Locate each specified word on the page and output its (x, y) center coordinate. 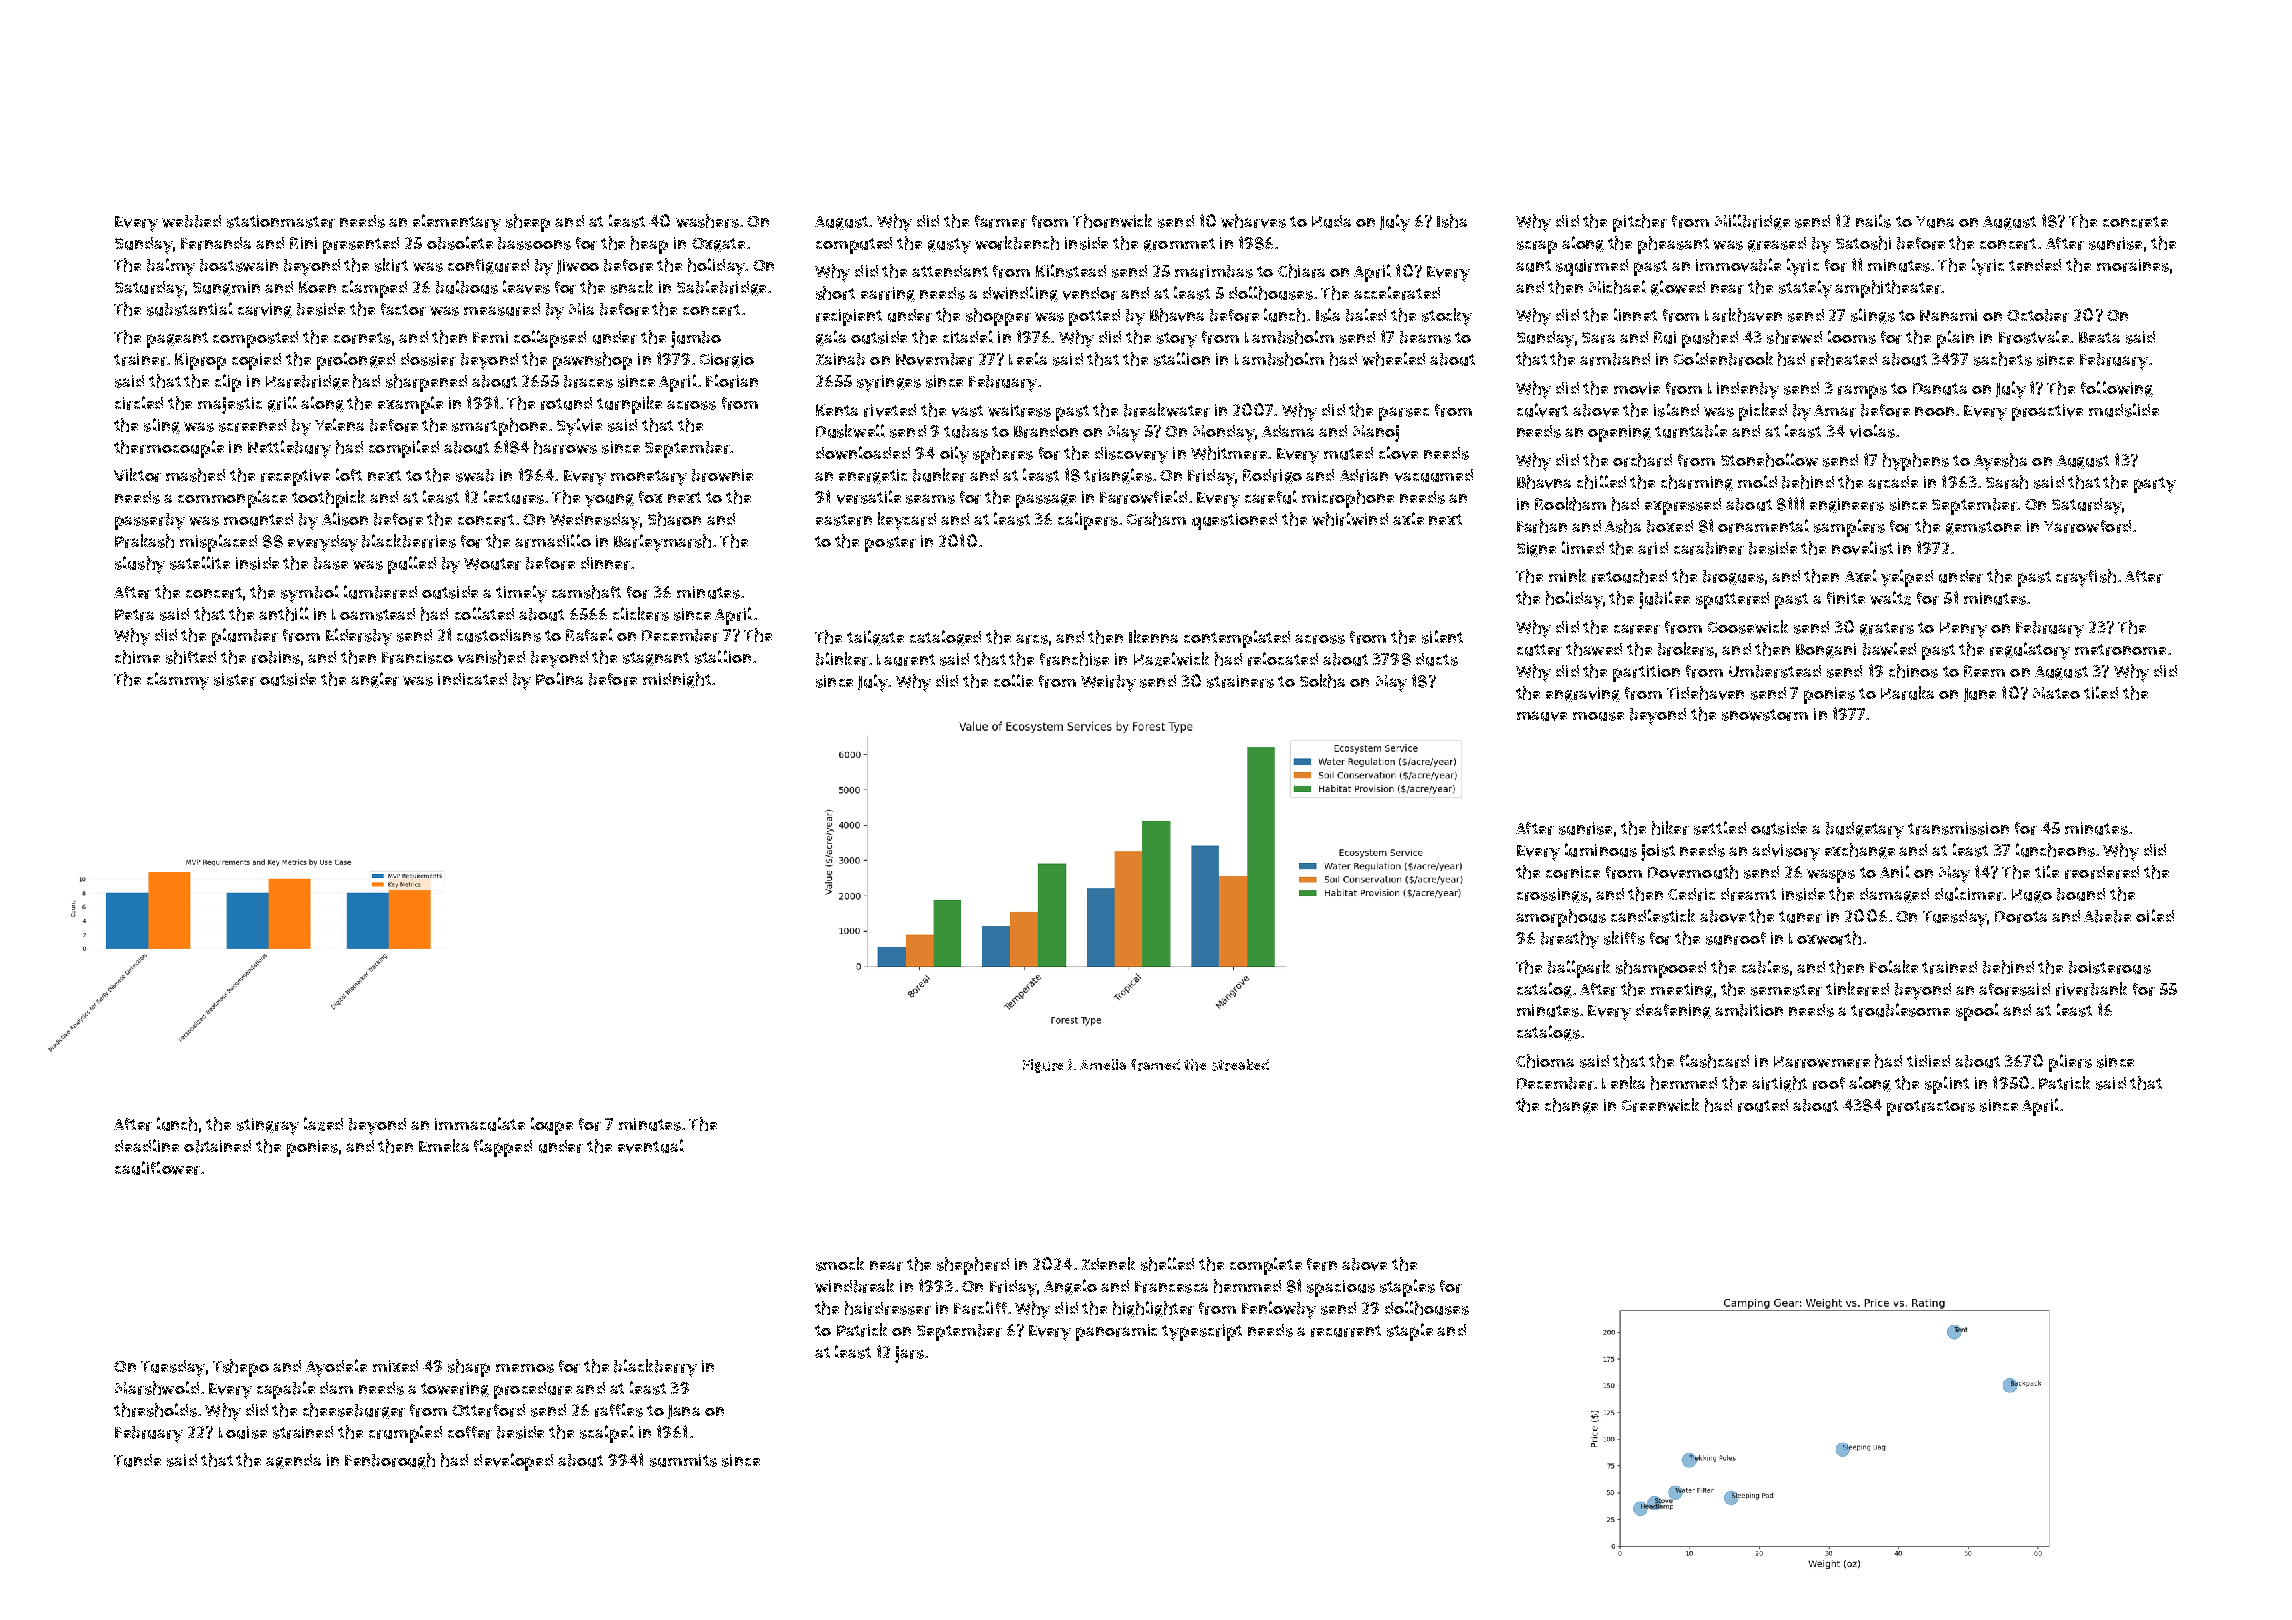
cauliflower (157, 1168)
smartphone (499, 427)
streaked (1240, 1065)
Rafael (589, 634)
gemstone (1983, 528)
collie (1013, 680)
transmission (1958, 828)
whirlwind (1350, 519)
